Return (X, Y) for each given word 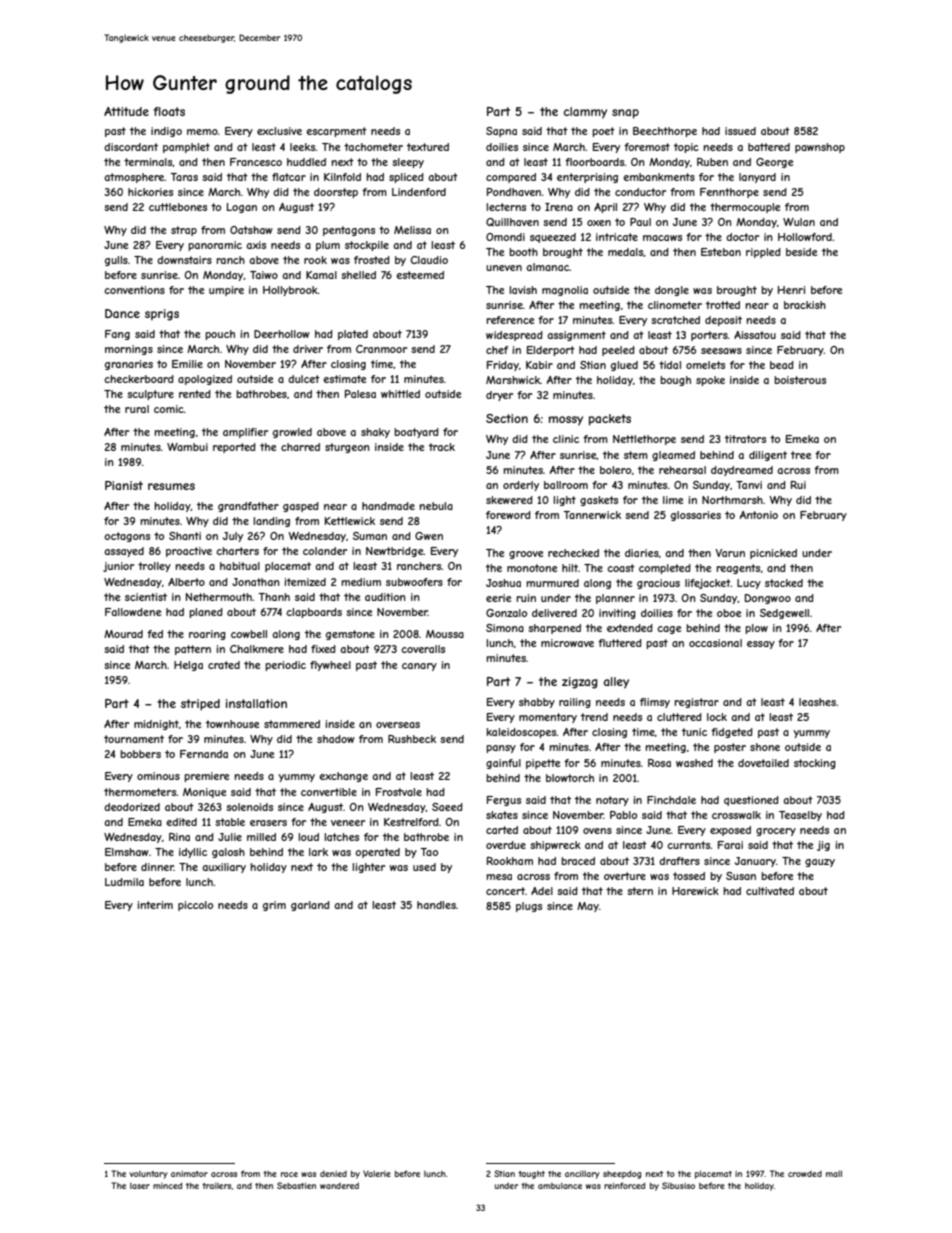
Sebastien (296, 1185)
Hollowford (805, 237)
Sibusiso (678, 1185)
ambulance (560, 1186)
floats (169, 111)
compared (511, 178)
